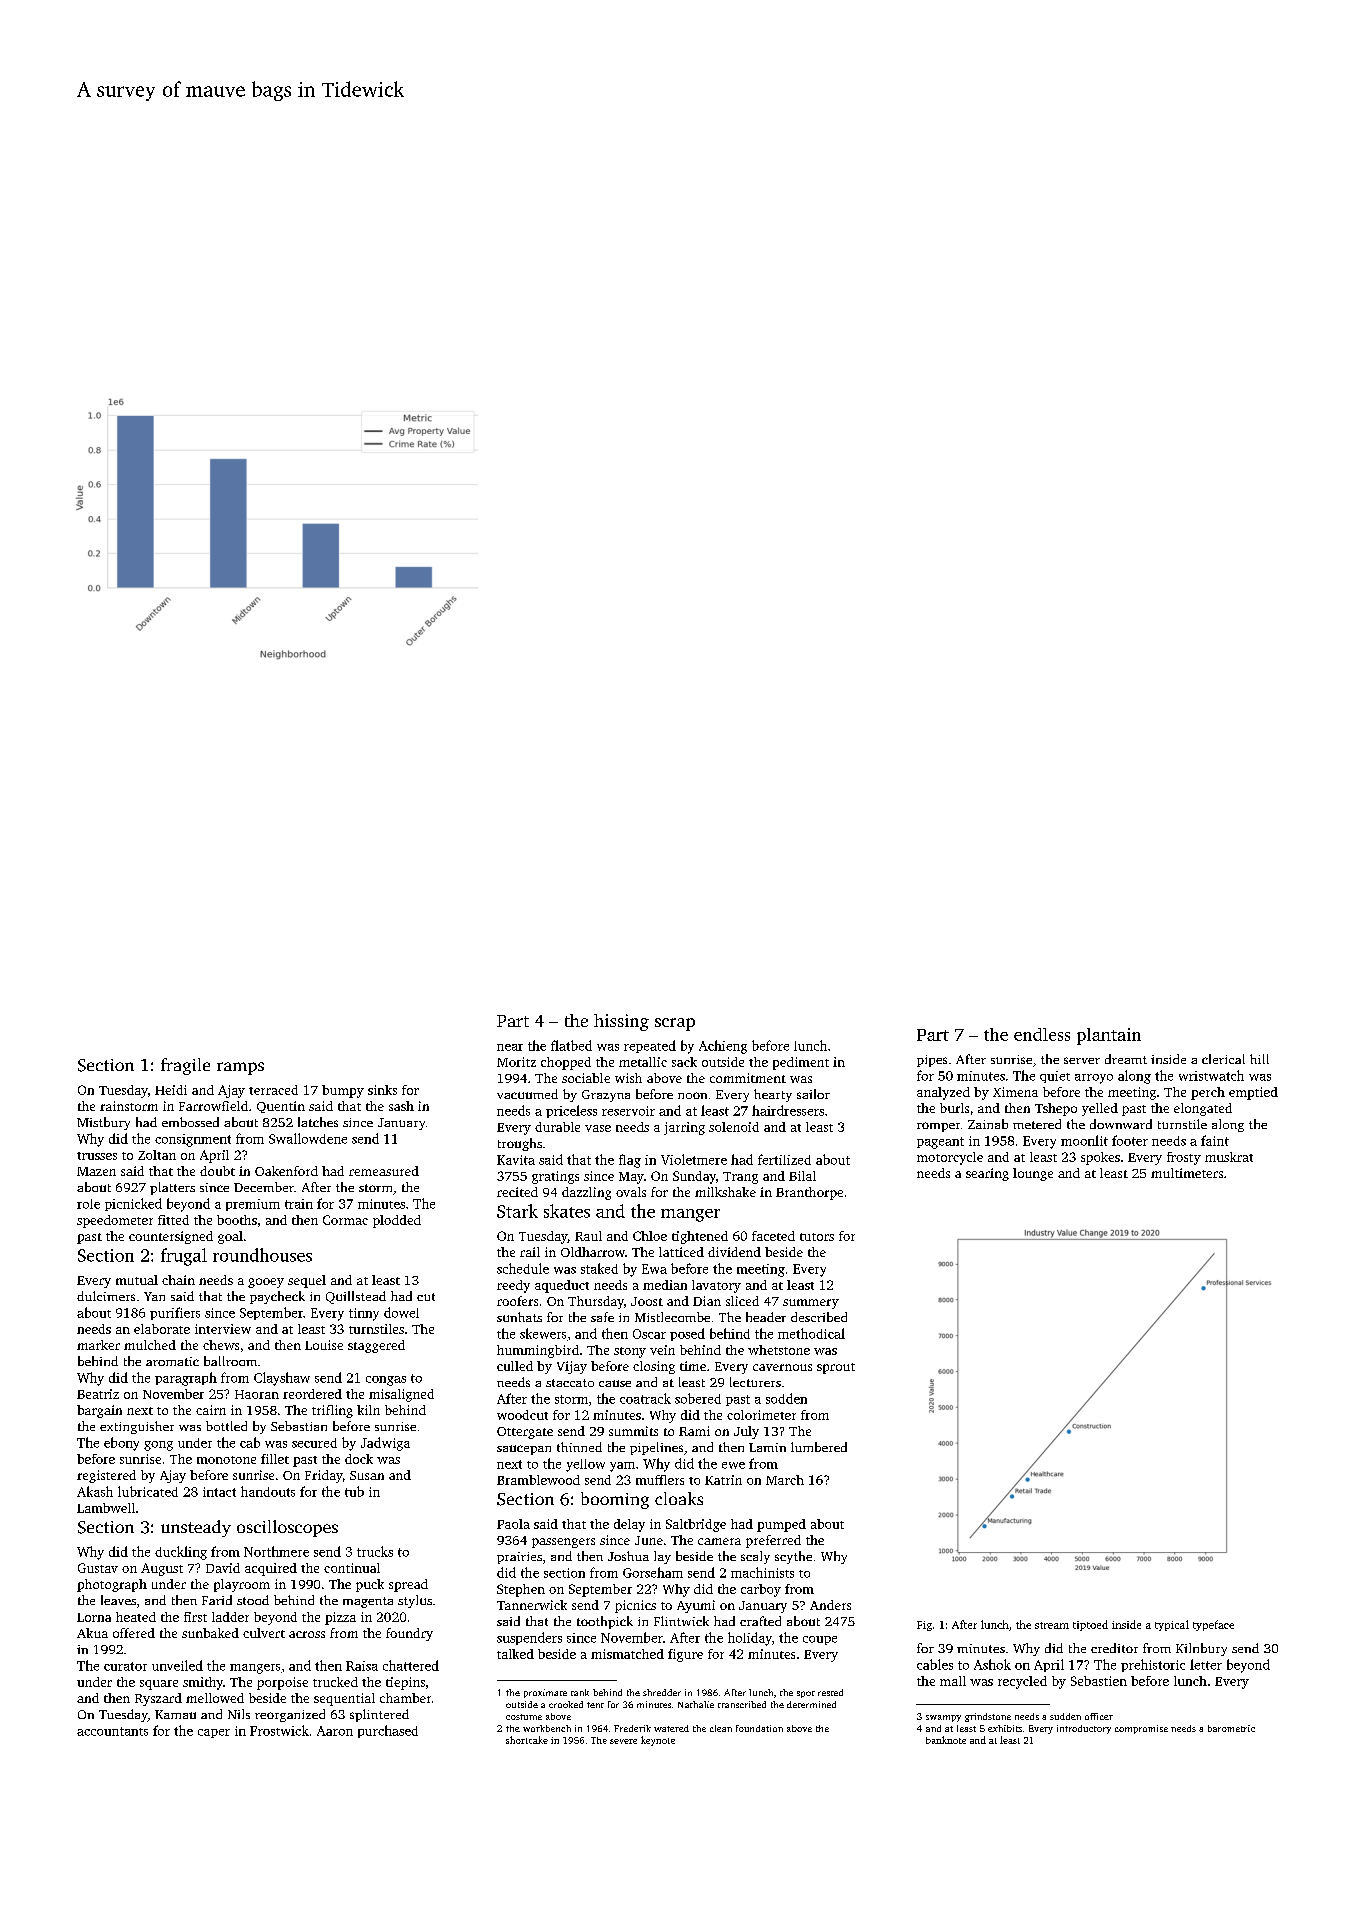 The height and width of the screenshot is (1917, 1356). Describe the element at coordinates (118, 1600) in the screenshot. I see `leaves` at that location.
